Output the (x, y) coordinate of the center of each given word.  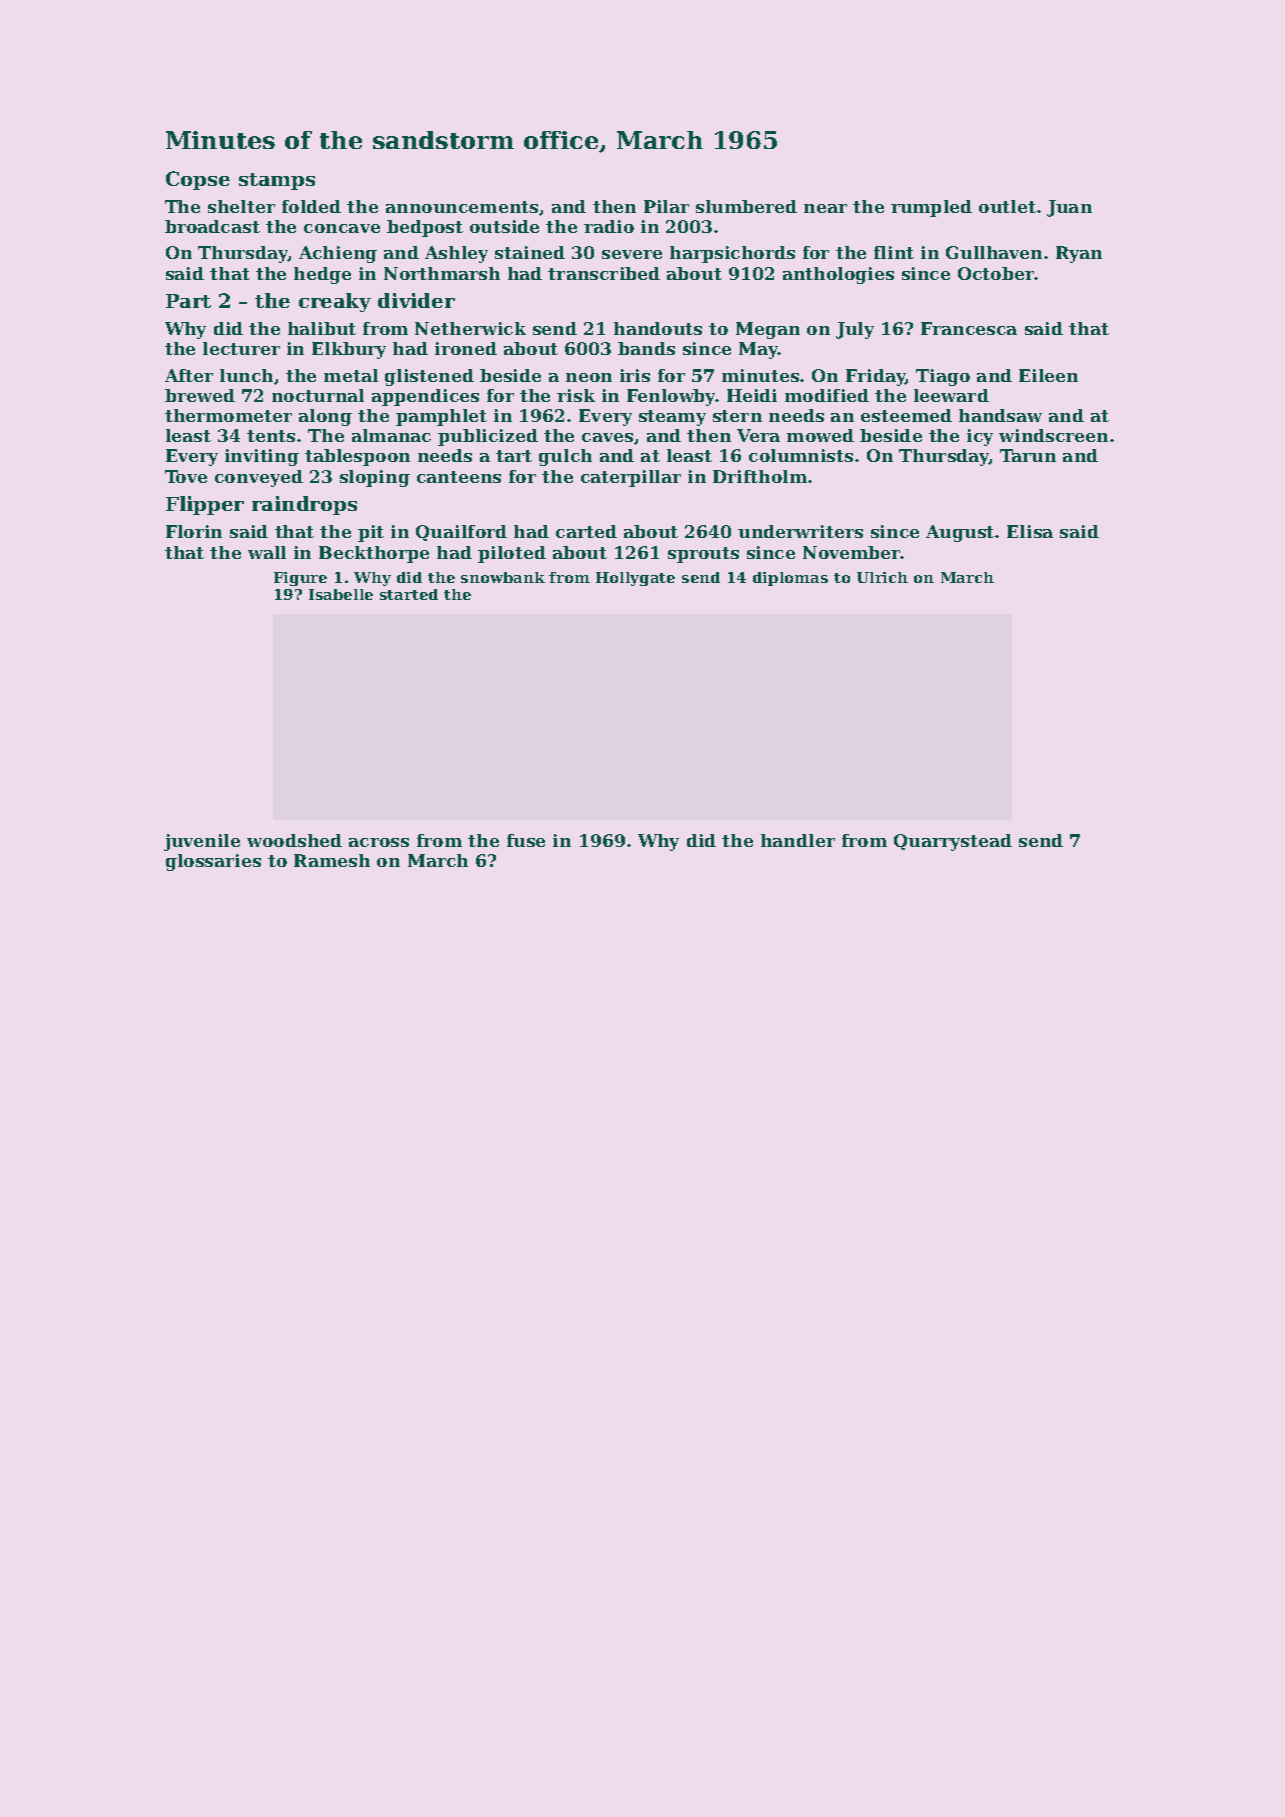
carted (586, 531)
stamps (277, 181)
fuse (526, 840)
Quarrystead (953, 842)
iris (635, 375)
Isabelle (341, 594)
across (379, 842)
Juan (1069, 208)
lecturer (241, 348)
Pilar (666, 206)
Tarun (1028, 455)
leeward (951, 395)
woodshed (294, 840)
